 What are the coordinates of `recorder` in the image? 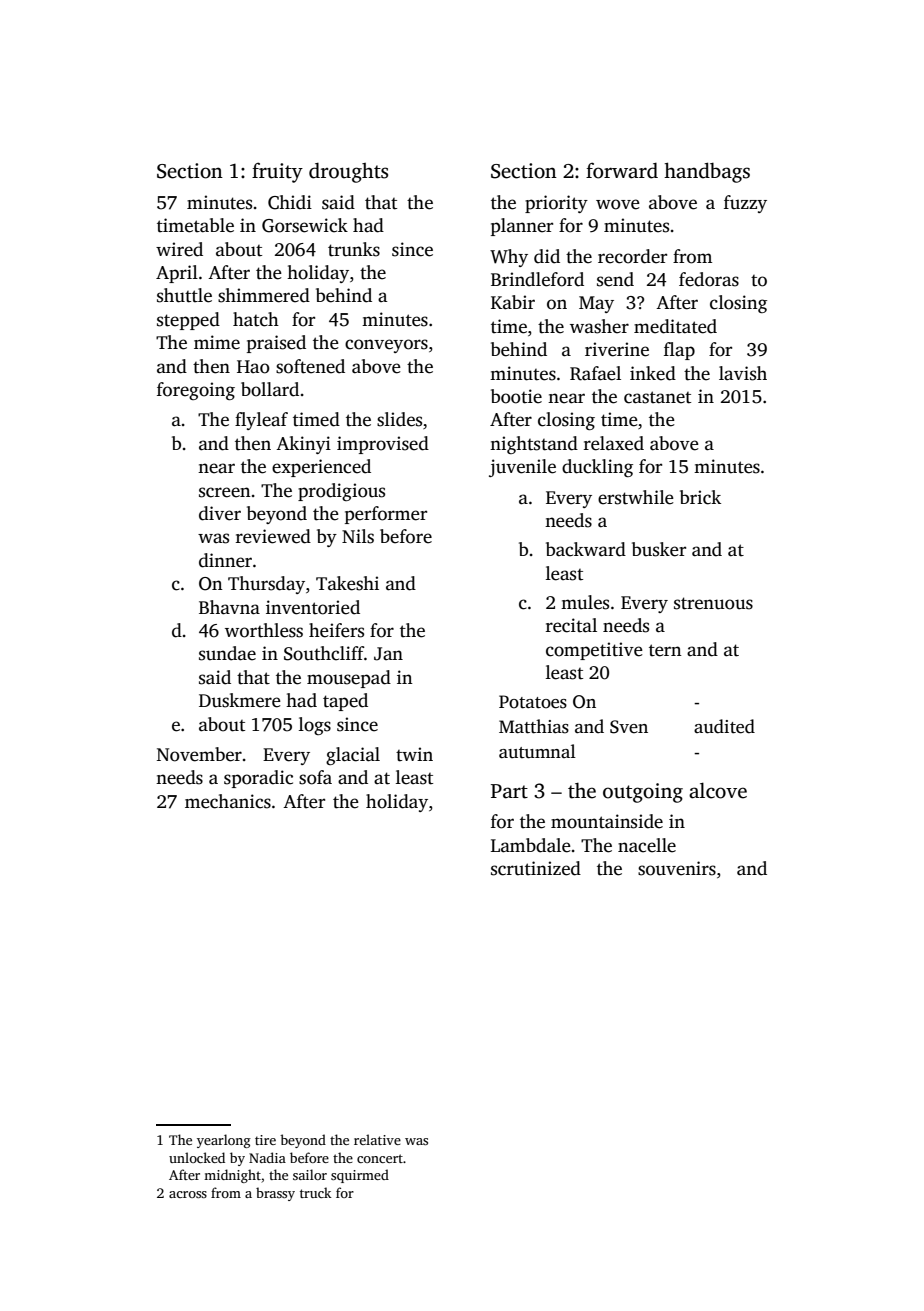 It's located at (632, 256).
